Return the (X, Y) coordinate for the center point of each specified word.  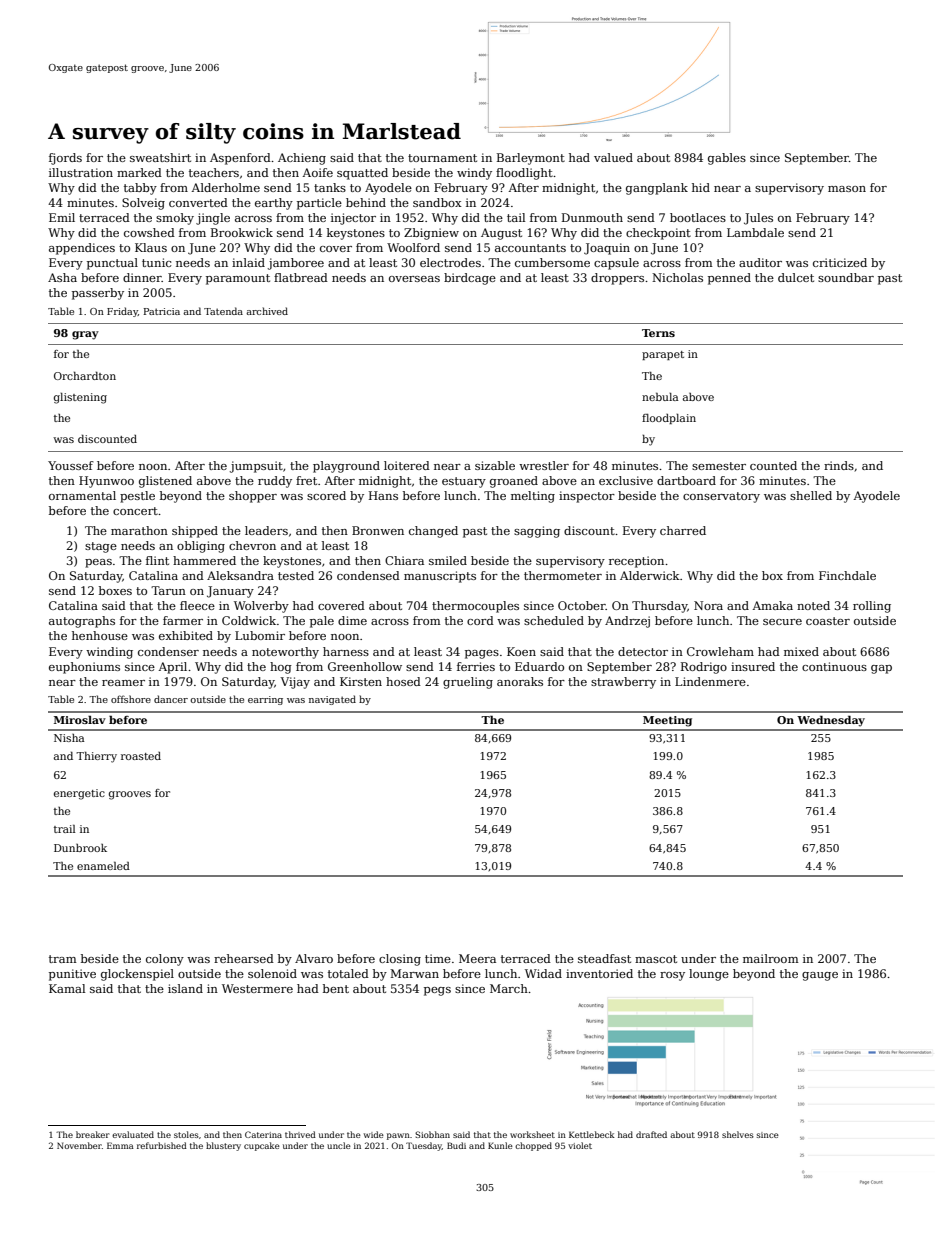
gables (727, 159)
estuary (464, 482)
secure (782, 622)
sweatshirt (160, 157)
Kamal (67, 988)
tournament (442, 158)
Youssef (71, 465)
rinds (839, 465)
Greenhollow (365, 666)
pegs (437, 991)
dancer (171, 699)
